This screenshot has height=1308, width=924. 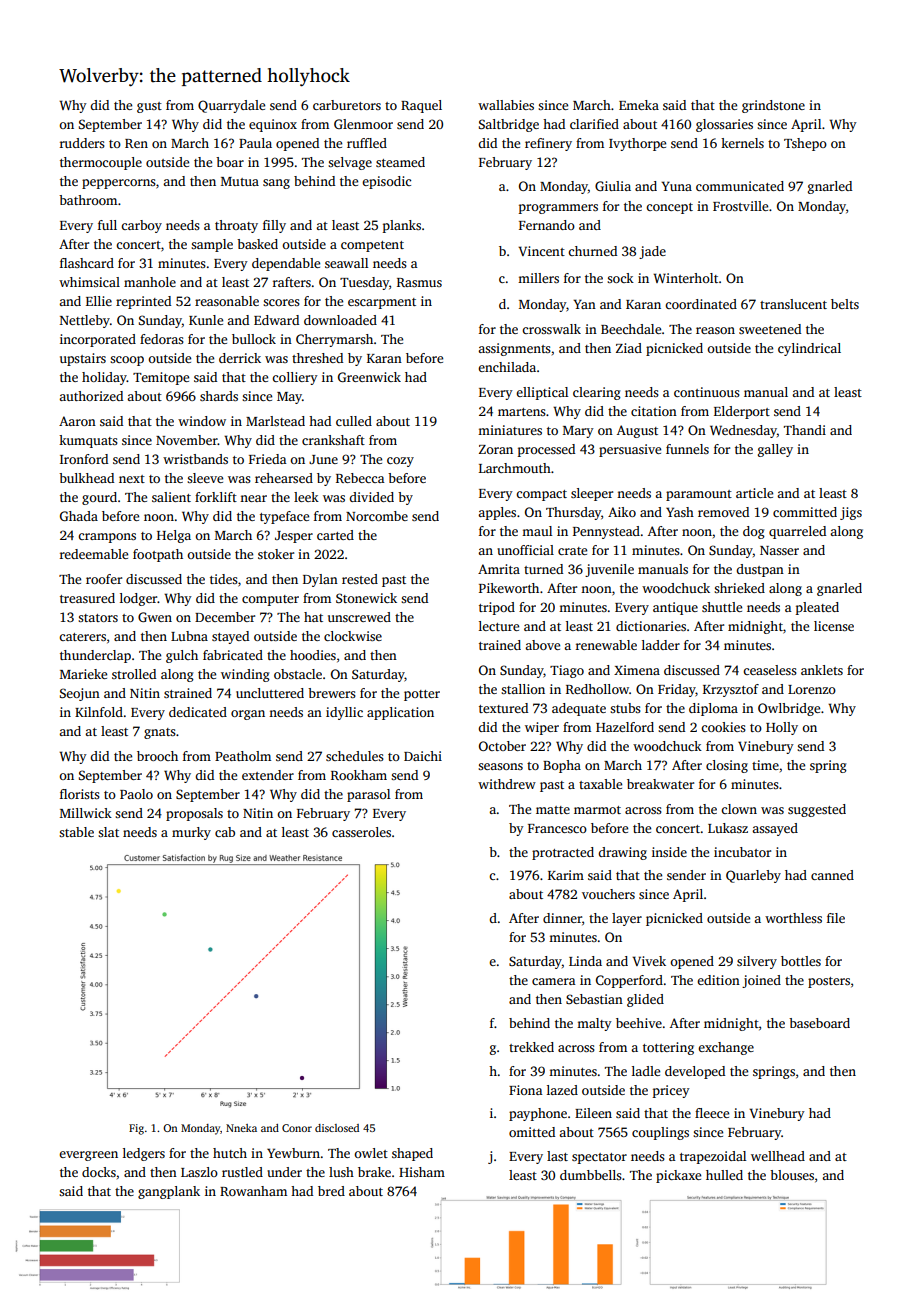 I want to click on drawing, so click(x=622, y=853).
